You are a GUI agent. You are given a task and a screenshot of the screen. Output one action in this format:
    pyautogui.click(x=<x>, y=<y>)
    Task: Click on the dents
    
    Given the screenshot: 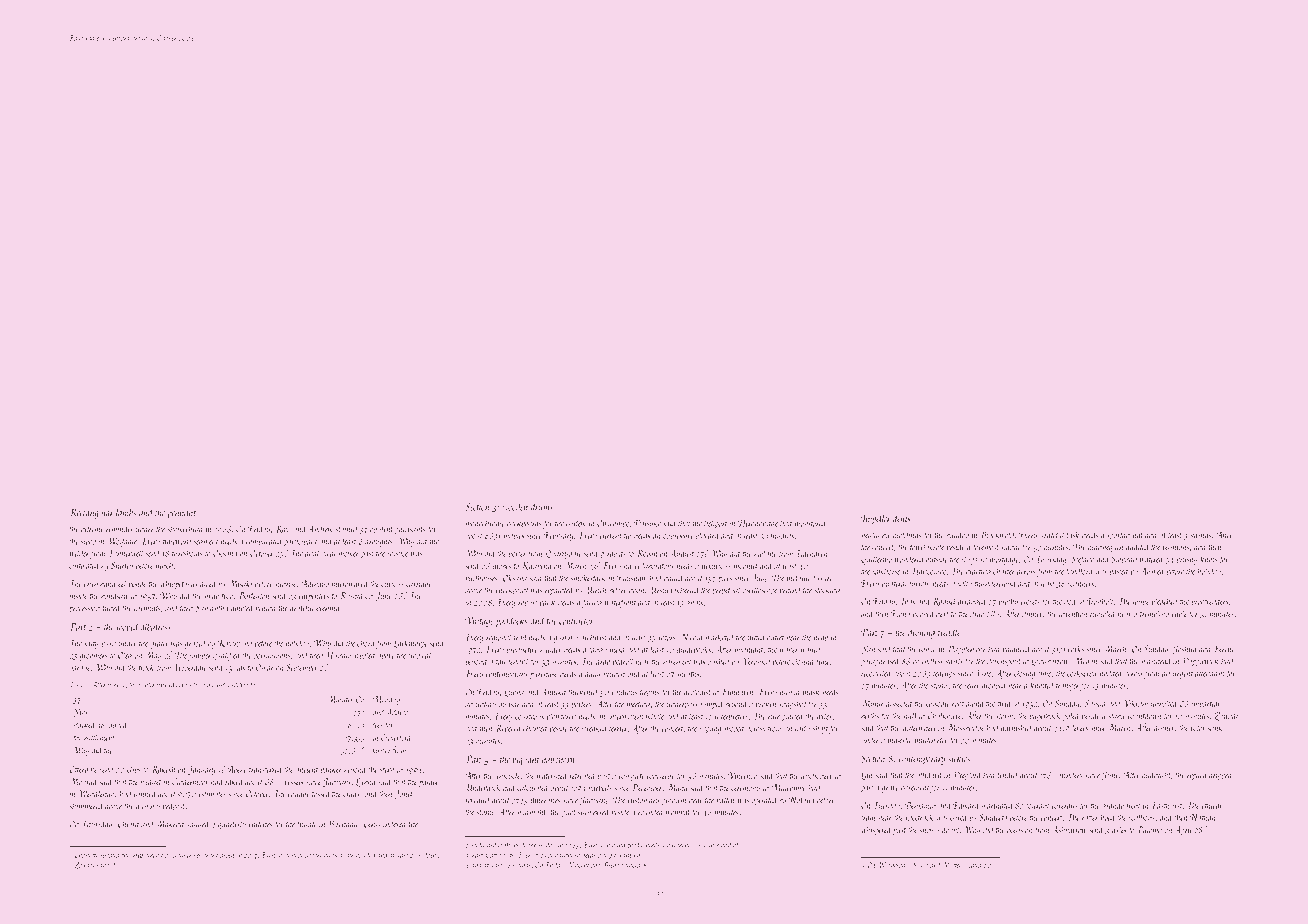 What is the action you would take?
    pyautogui.click(x=902, y=518)
